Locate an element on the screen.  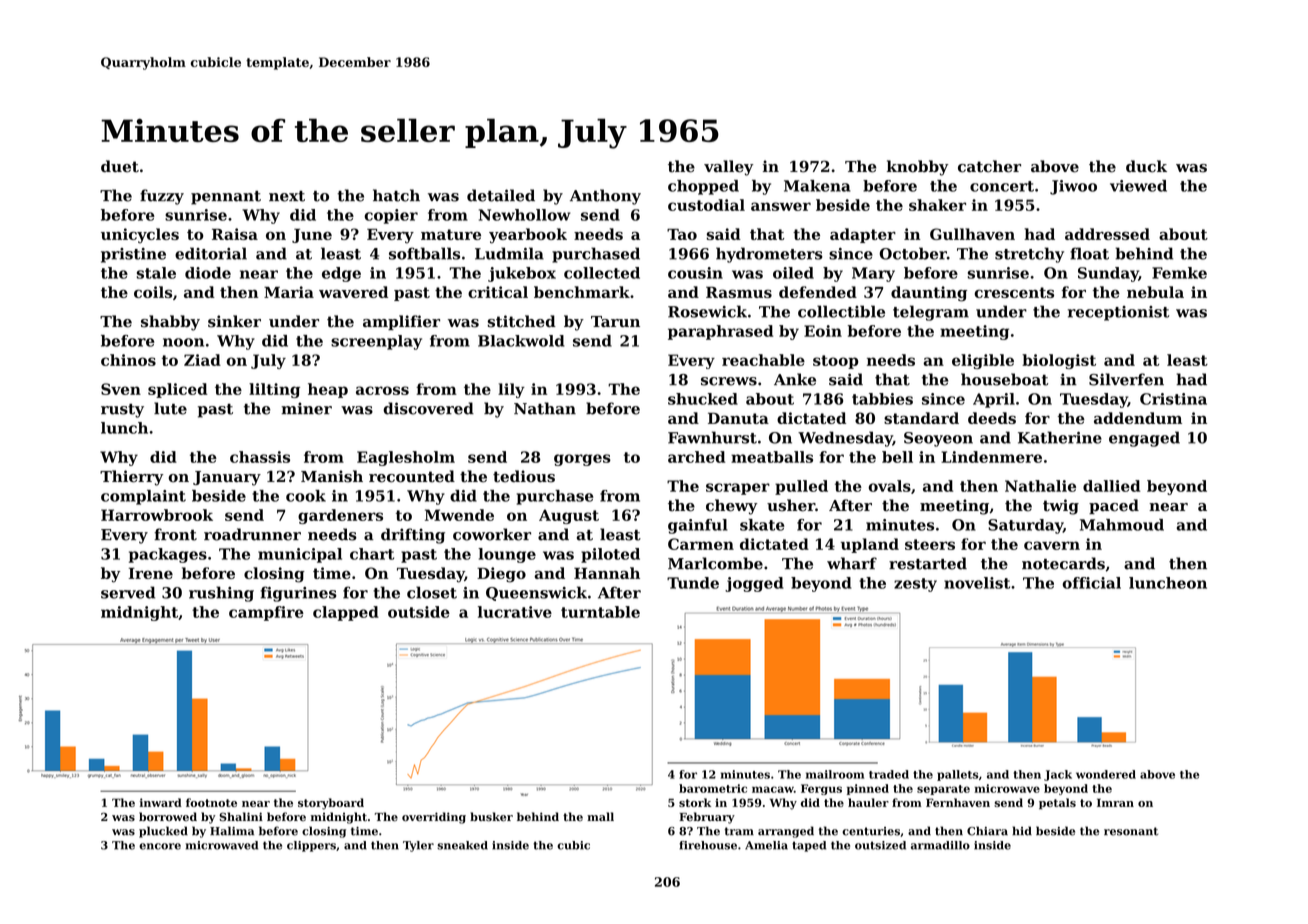
valley is located at coordinates (728, 168).
